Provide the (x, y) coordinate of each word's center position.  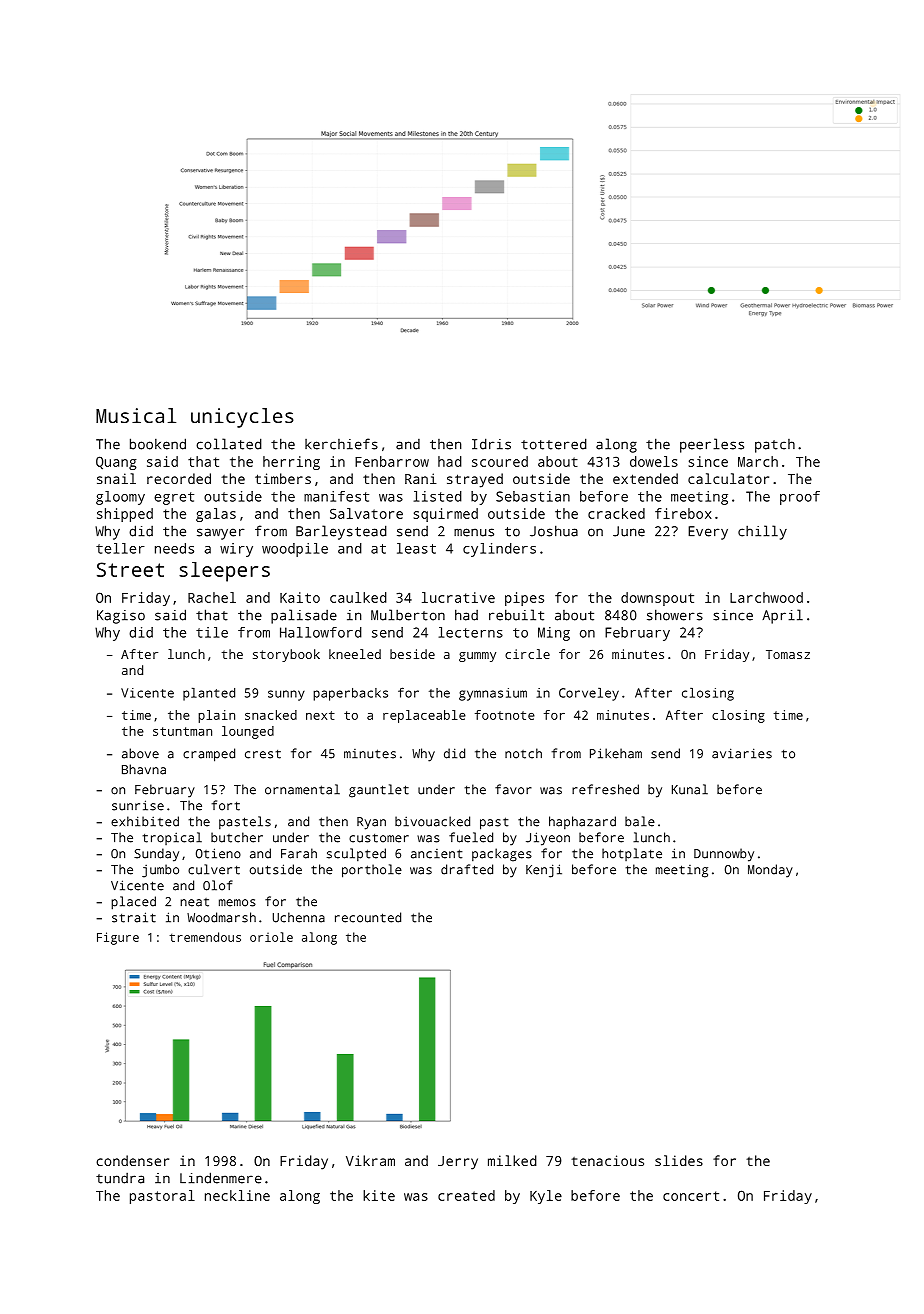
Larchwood (766, 597)
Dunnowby (724, 855)
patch (775, 446)
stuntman (182, 731)
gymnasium (493, 694)
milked (512, 1160)
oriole (271, 937)
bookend (158, 444)
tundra (120, 1178)
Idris (491, 444)
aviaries (742, 753)
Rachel (212, 597)
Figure (118, 938)
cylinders (499, 550)
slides (679, 1160)
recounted (368, 917)
